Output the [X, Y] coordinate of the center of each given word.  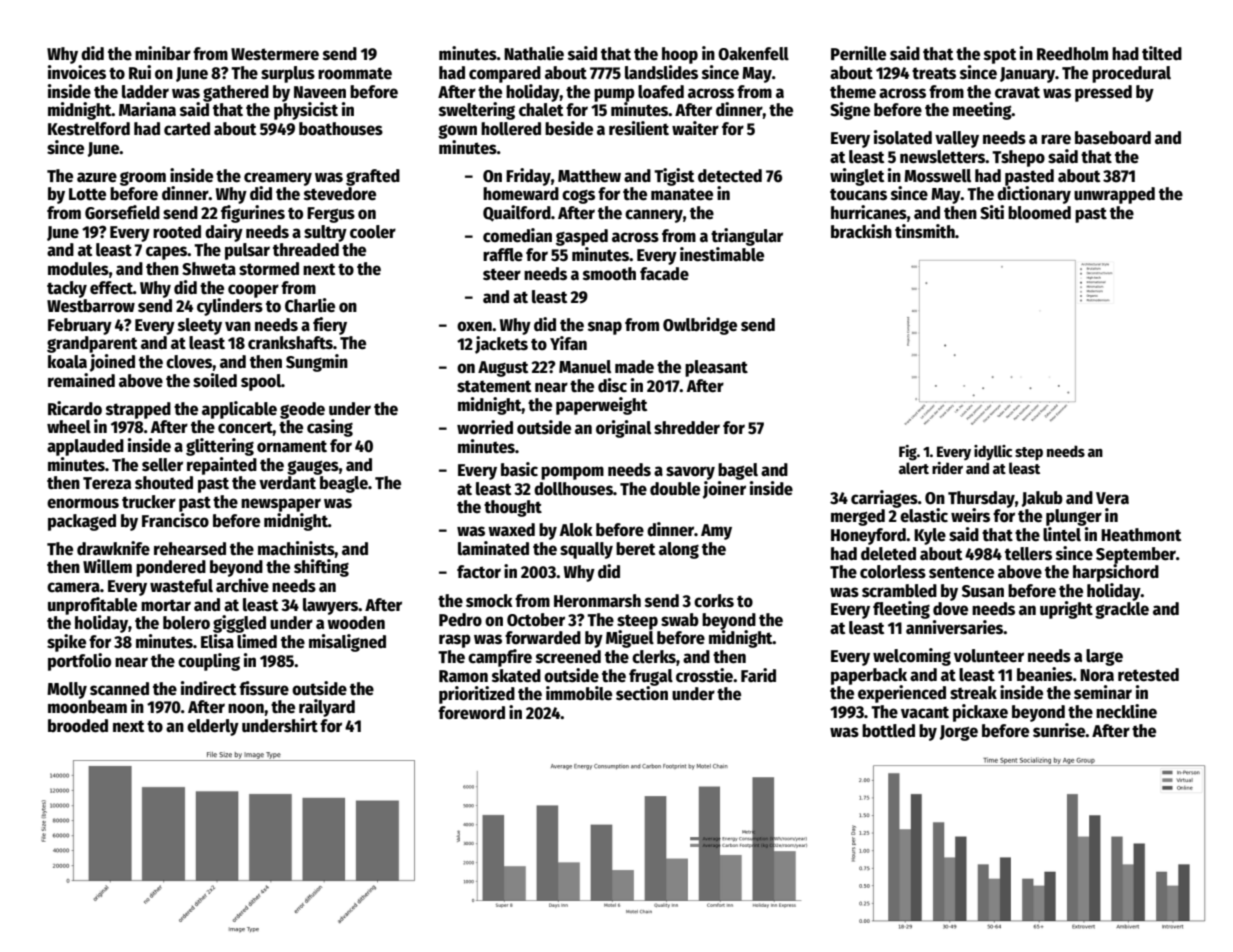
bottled [888, 731]
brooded [78, 726]
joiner [724, 490]
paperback [869, 676]
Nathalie [534, 53]
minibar [163, 53]
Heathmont [1141, 535]
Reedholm [1072, 54]
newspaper [281, 505]
